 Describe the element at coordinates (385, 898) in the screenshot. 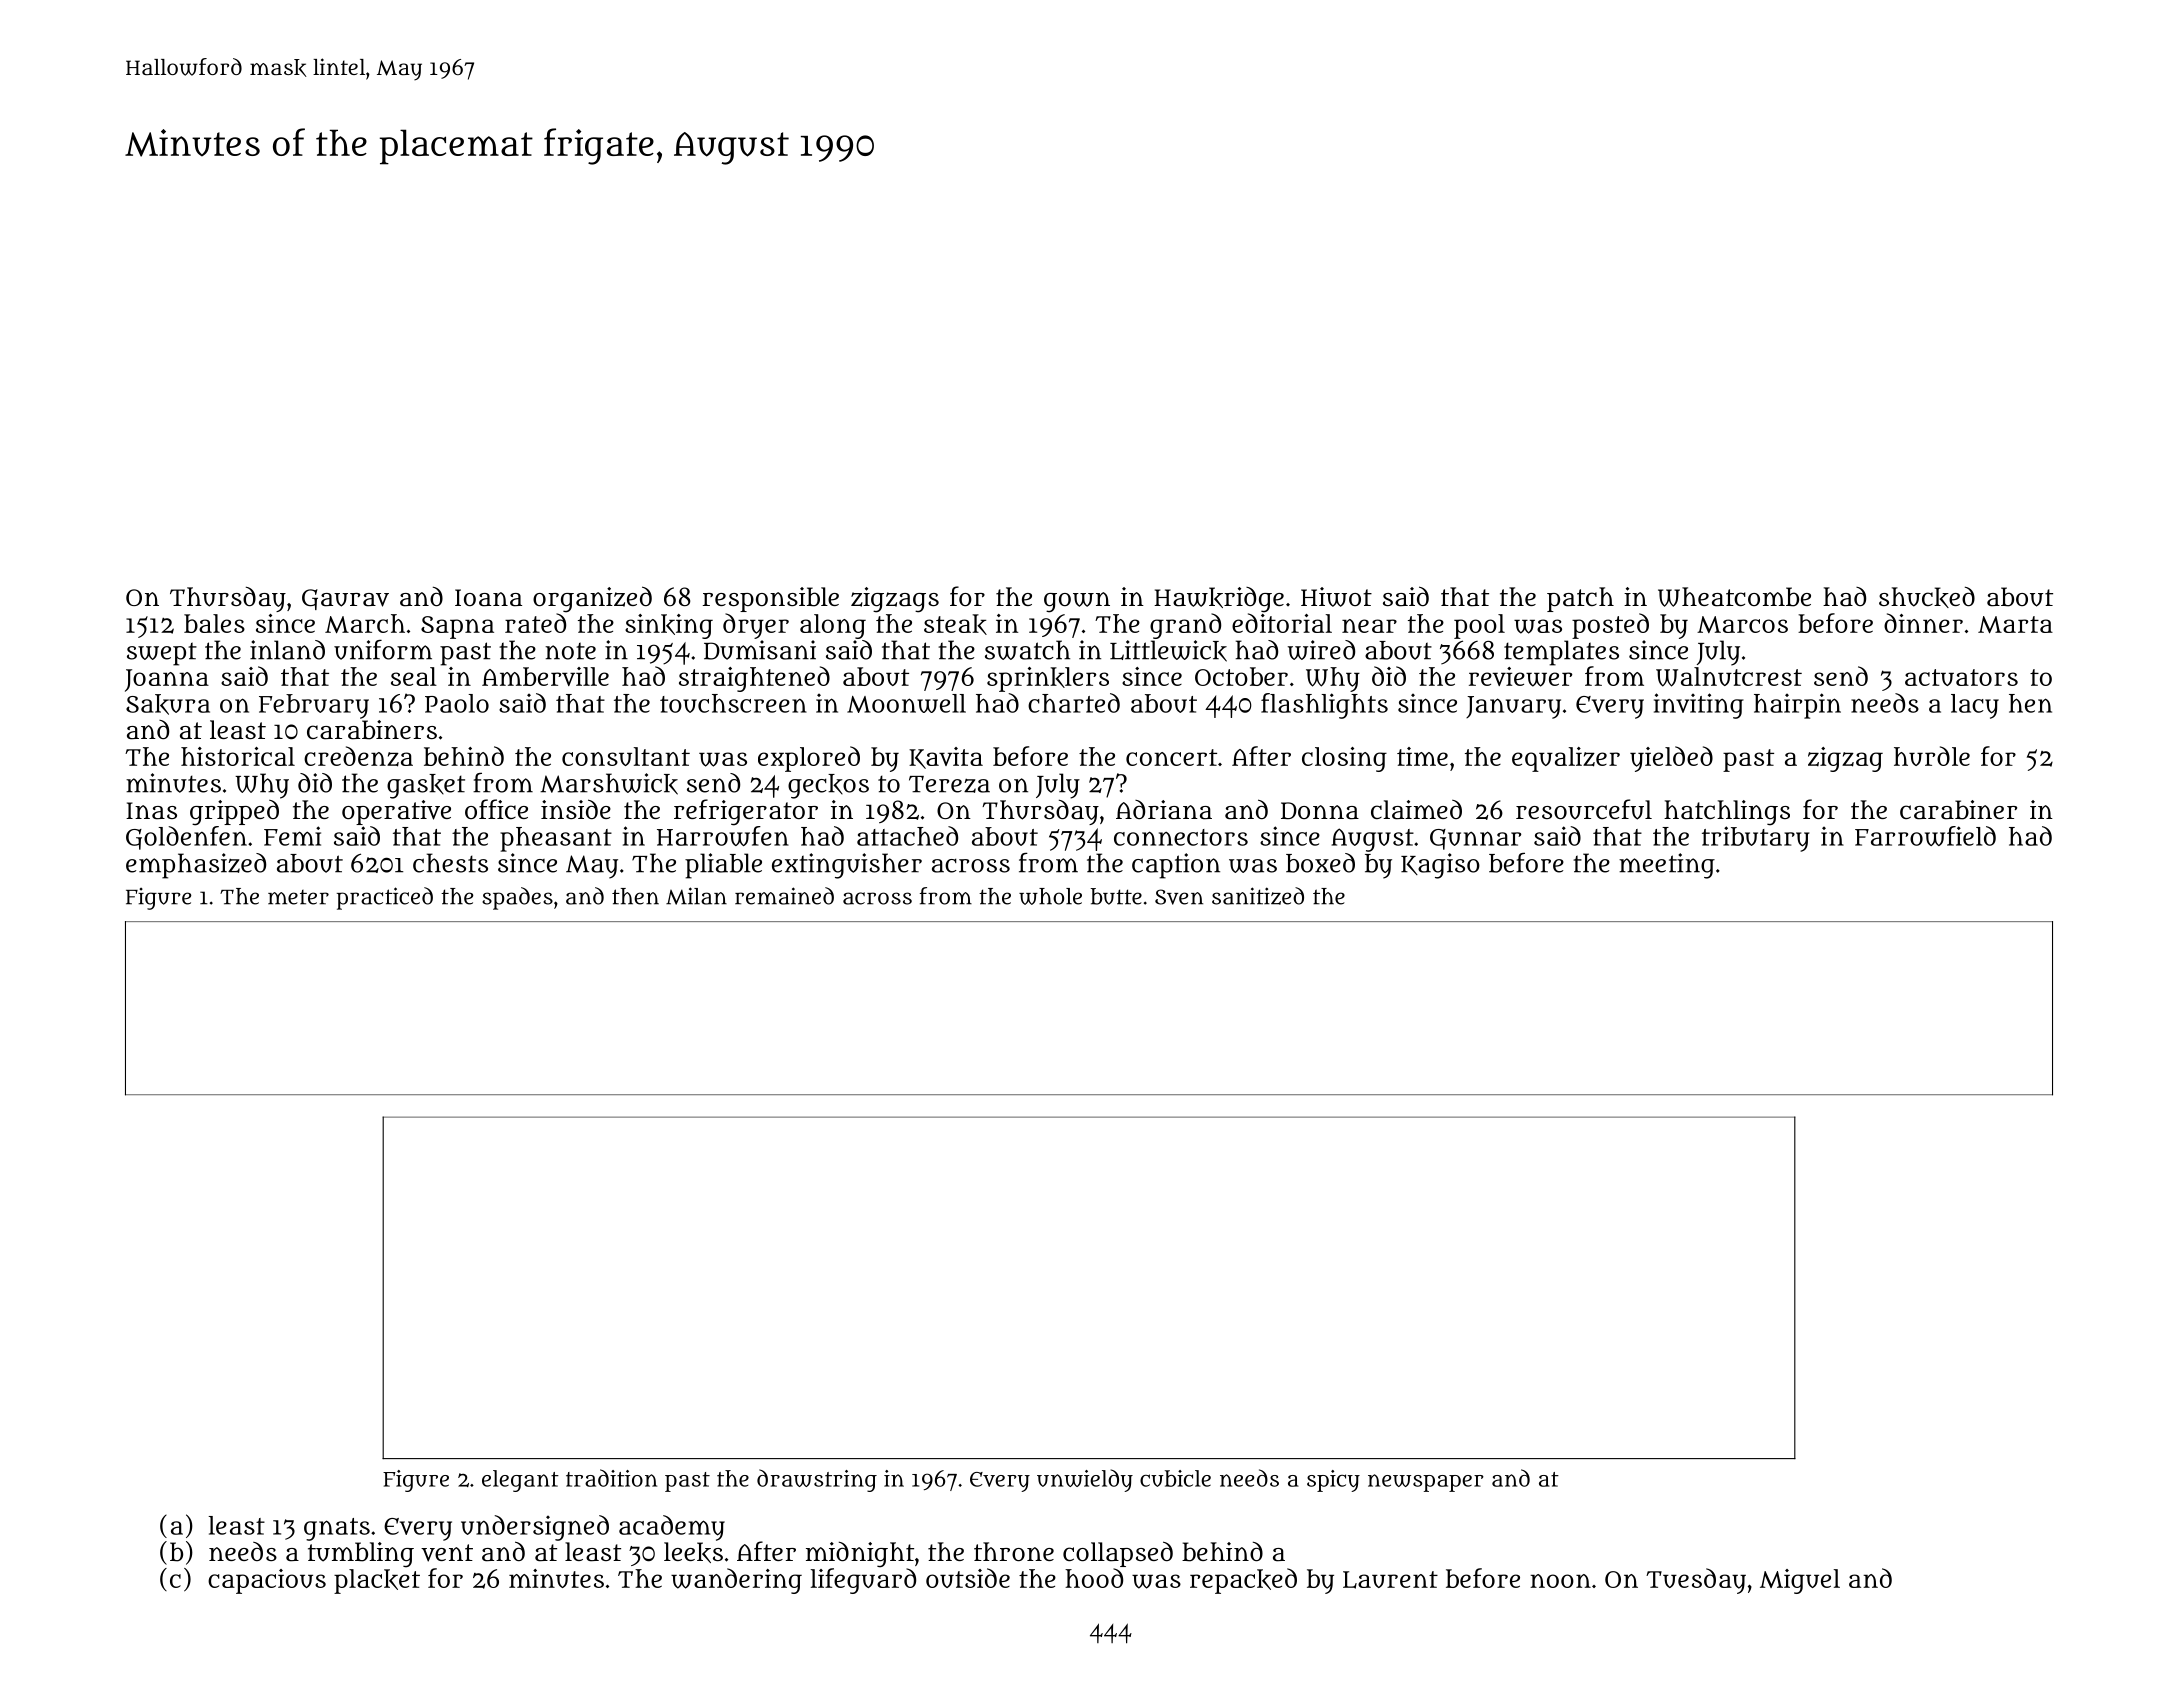

I see `practiced` at that location.
